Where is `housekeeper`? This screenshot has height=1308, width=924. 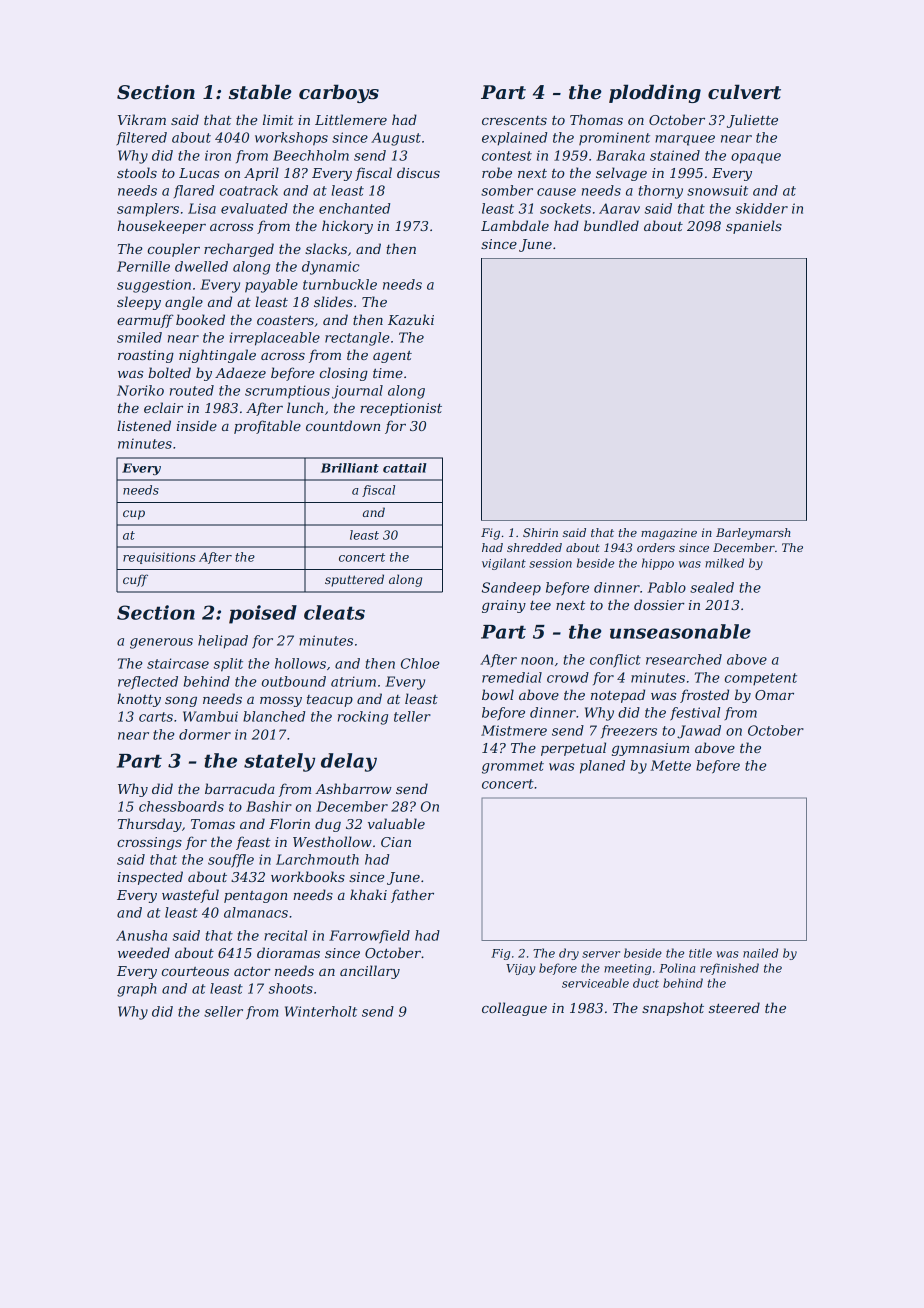
housekeeper is located at coordinates (162, 227).
